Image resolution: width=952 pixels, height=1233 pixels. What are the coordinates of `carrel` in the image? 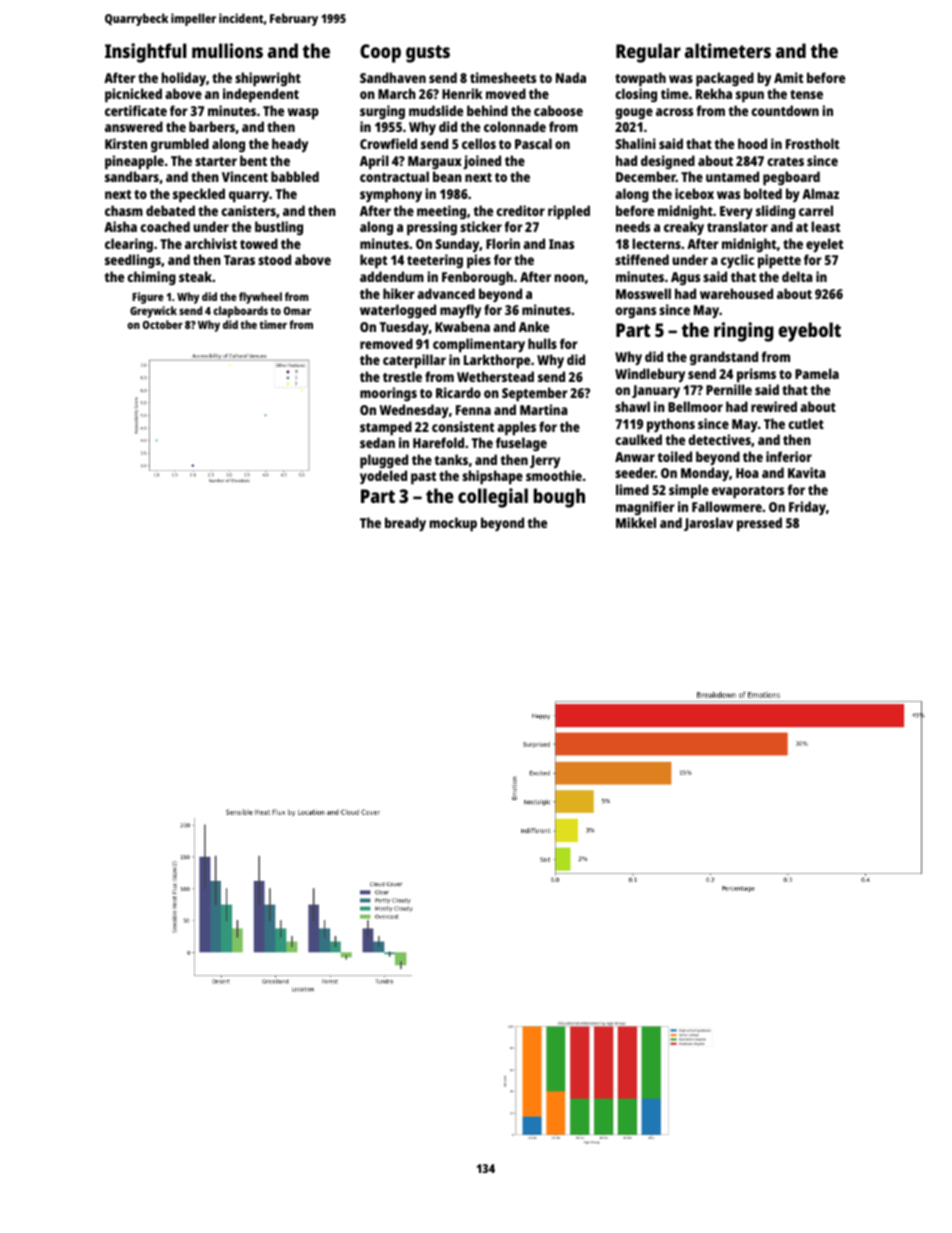 It's located at (816, 210).
